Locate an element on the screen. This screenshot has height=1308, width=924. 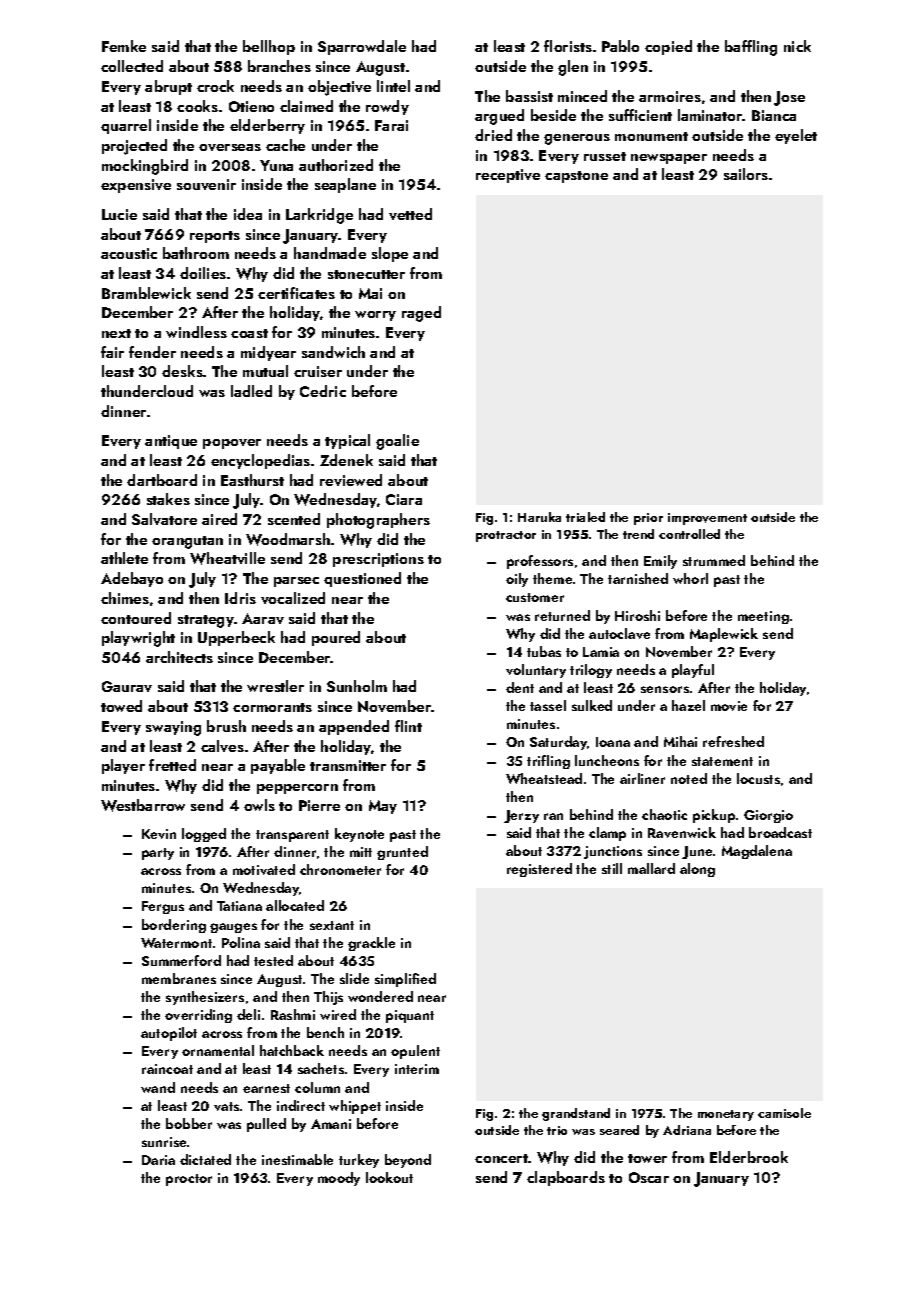
registered is located at coordinates (539, 870).
